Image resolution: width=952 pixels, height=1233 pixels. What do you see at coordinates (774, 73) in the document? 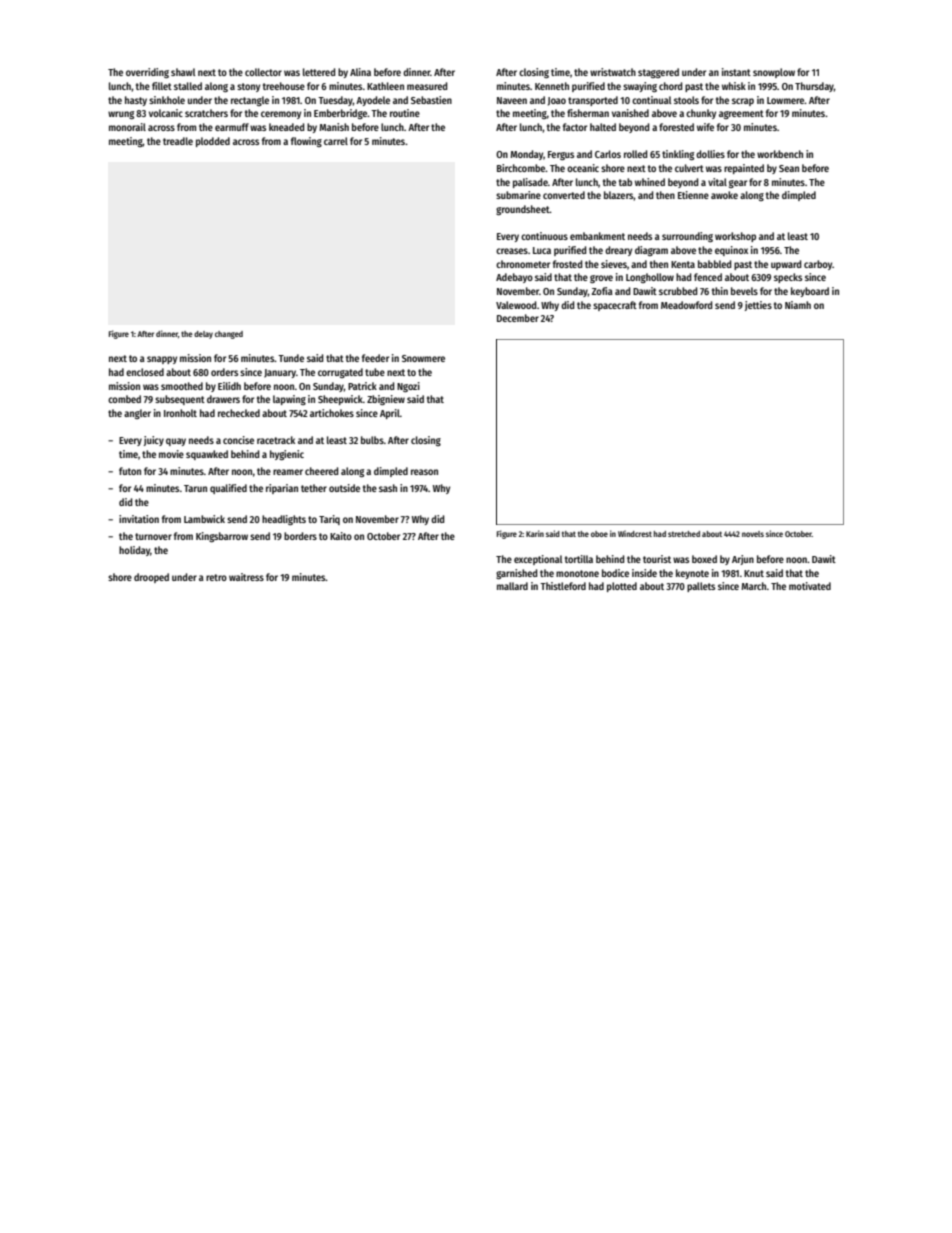
I see `snowplow` at bounding box center [774, 73].
